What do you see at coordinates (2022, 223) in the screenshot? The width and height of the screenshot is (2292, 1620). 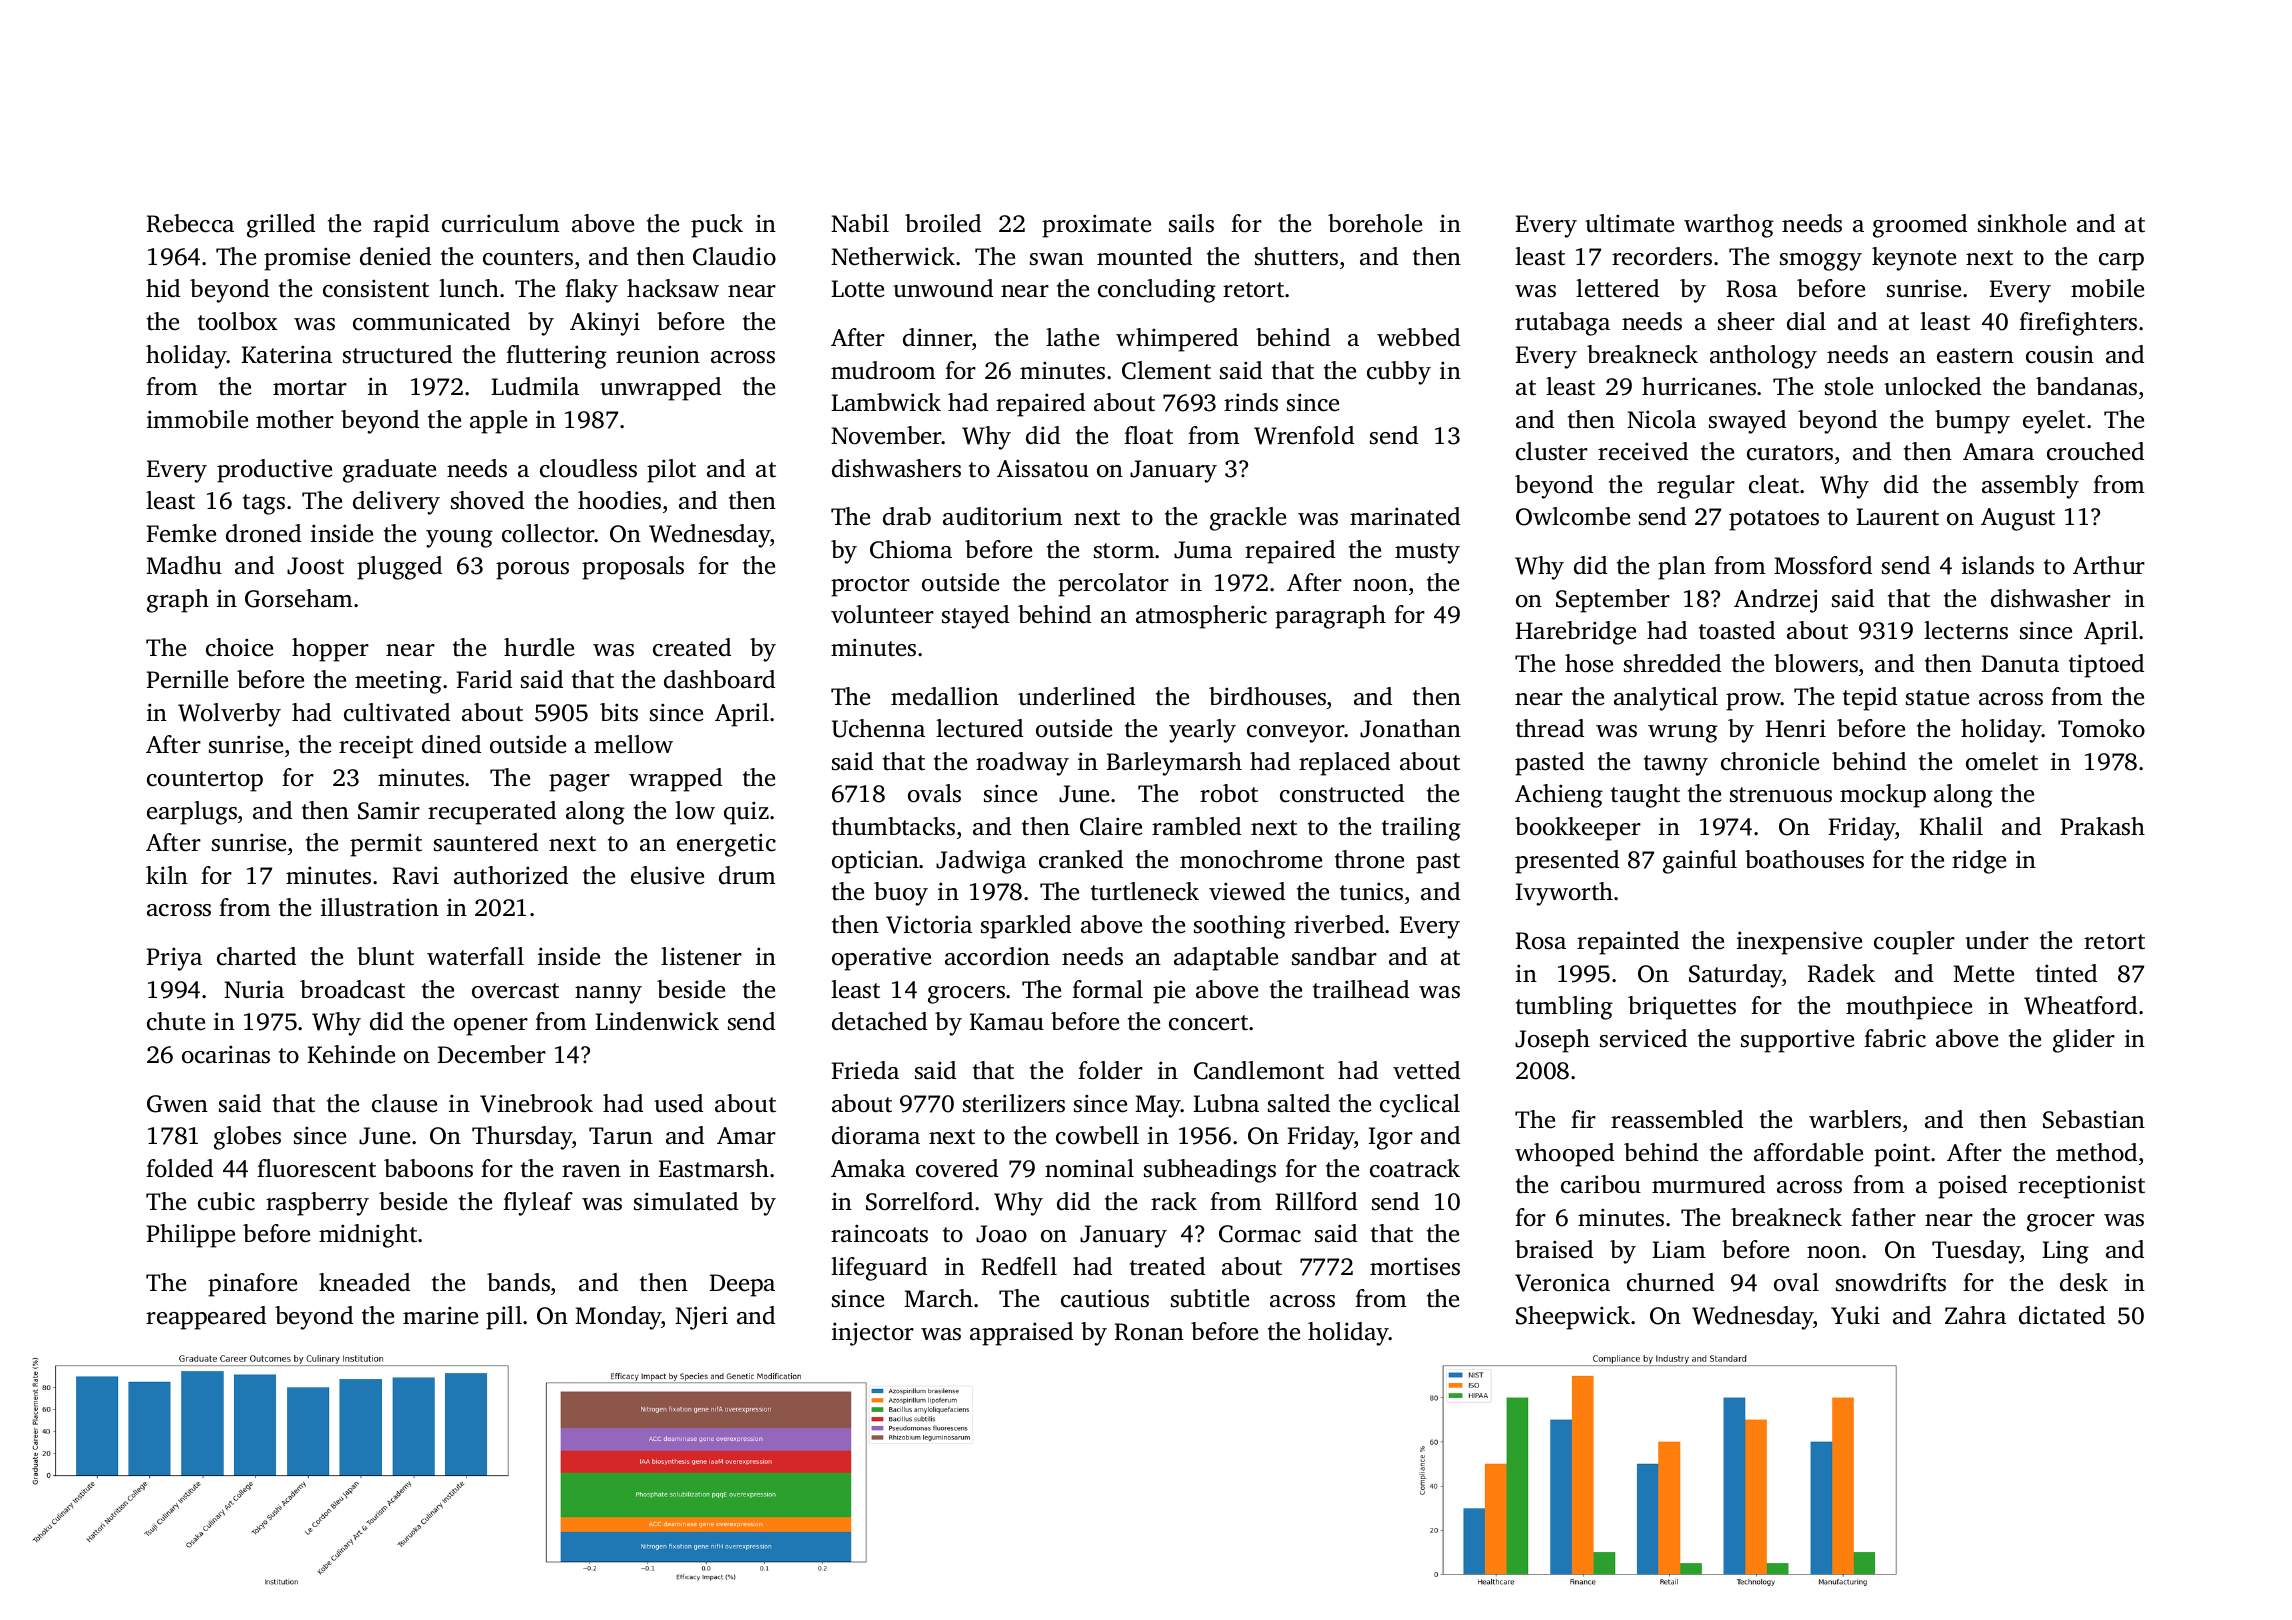 I see `sinkhole` at bounding box center [2022, 223].
